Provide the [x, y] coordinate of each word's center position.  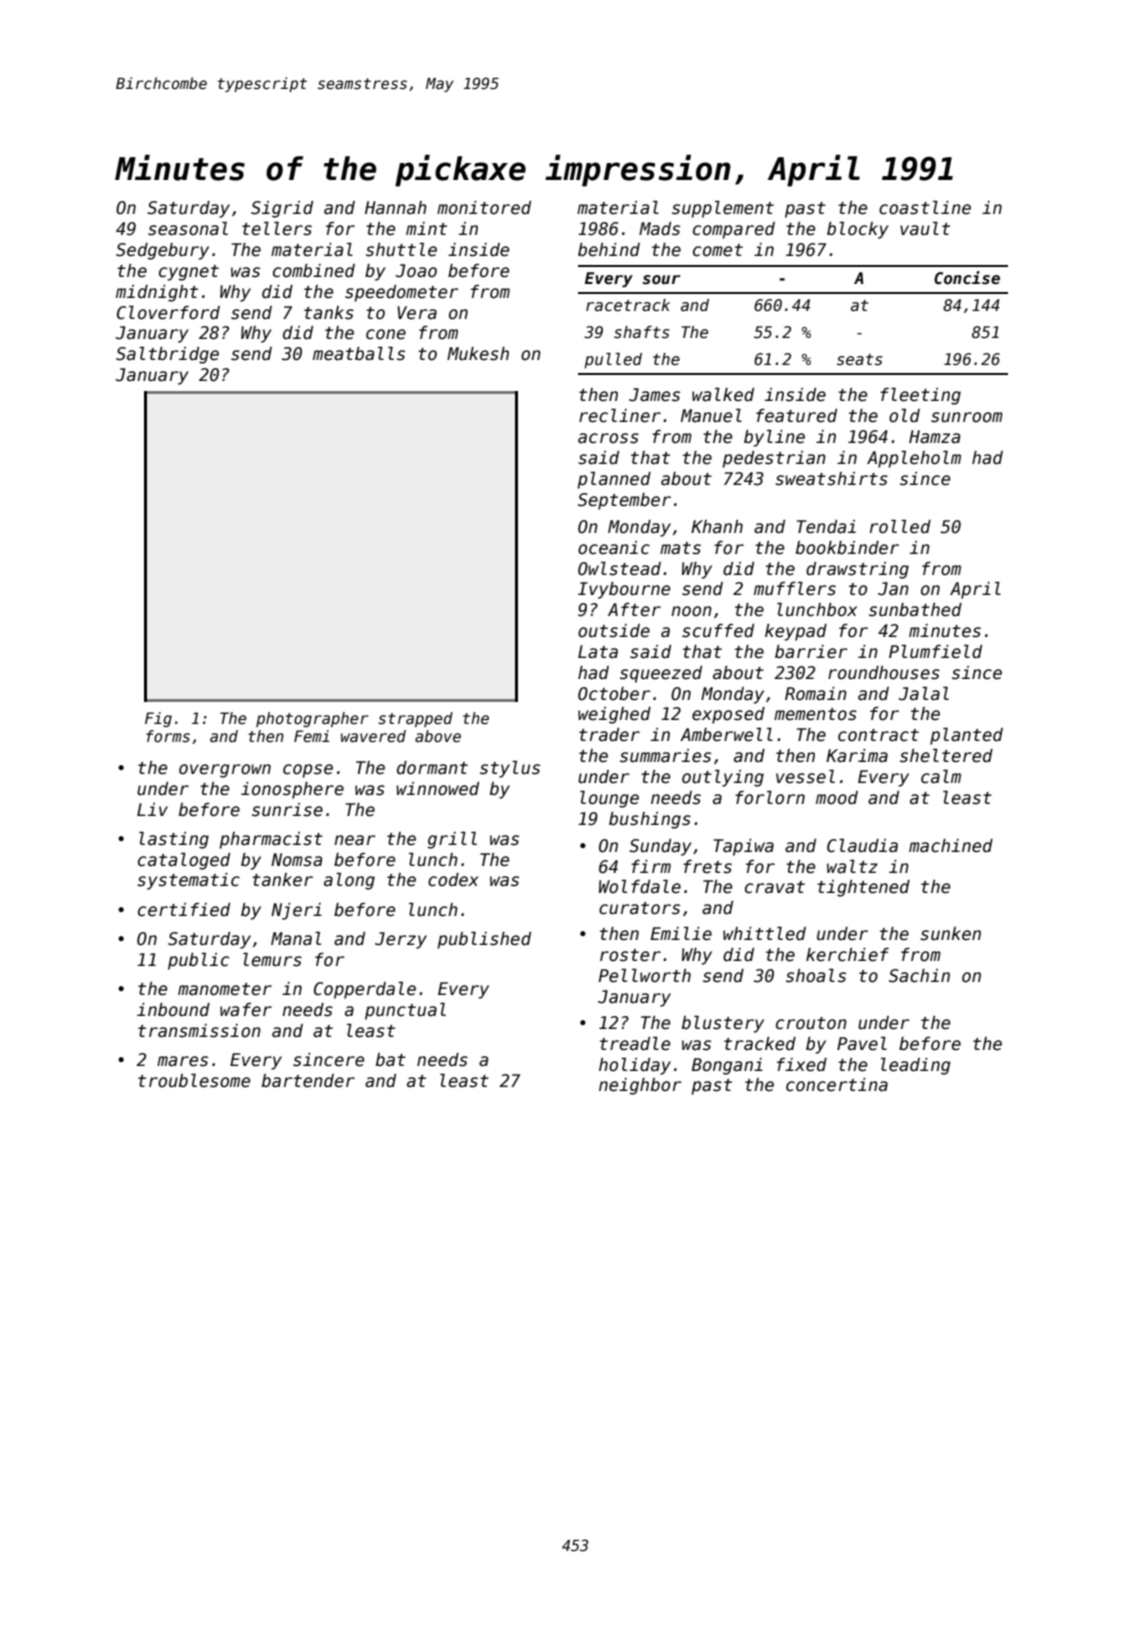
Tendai [826, 527]
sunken [950, 934]
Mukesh [478, 354]
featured [796, 416]
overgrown [225, 771]
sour [661, 279]
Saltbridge [167, 355]
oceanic [614, 548]
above [438, 736]
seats [860, 360]
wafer [246, 1010]
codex [453, 880]
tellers [277, 229]
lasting [174, 840]
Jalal [924, 694]
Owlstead [619, 569]
